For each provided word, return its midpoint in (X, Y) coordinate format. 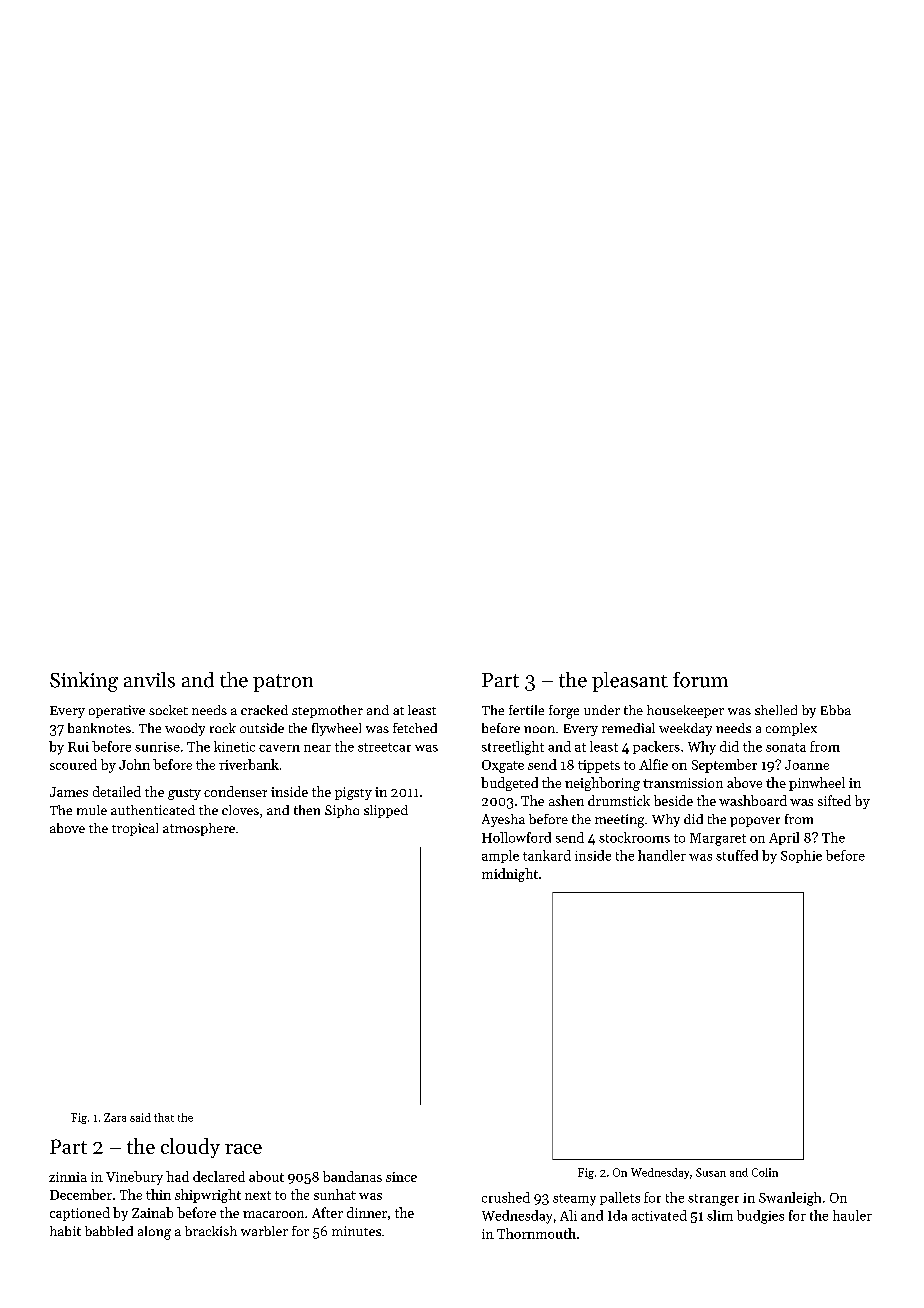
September (724, 766)
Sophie (801, 856)
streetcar (384, 747)
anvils (149, 680)
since (401, 1177)
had (177, 1176)
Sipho (342, 811)
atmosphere (199, 829)
